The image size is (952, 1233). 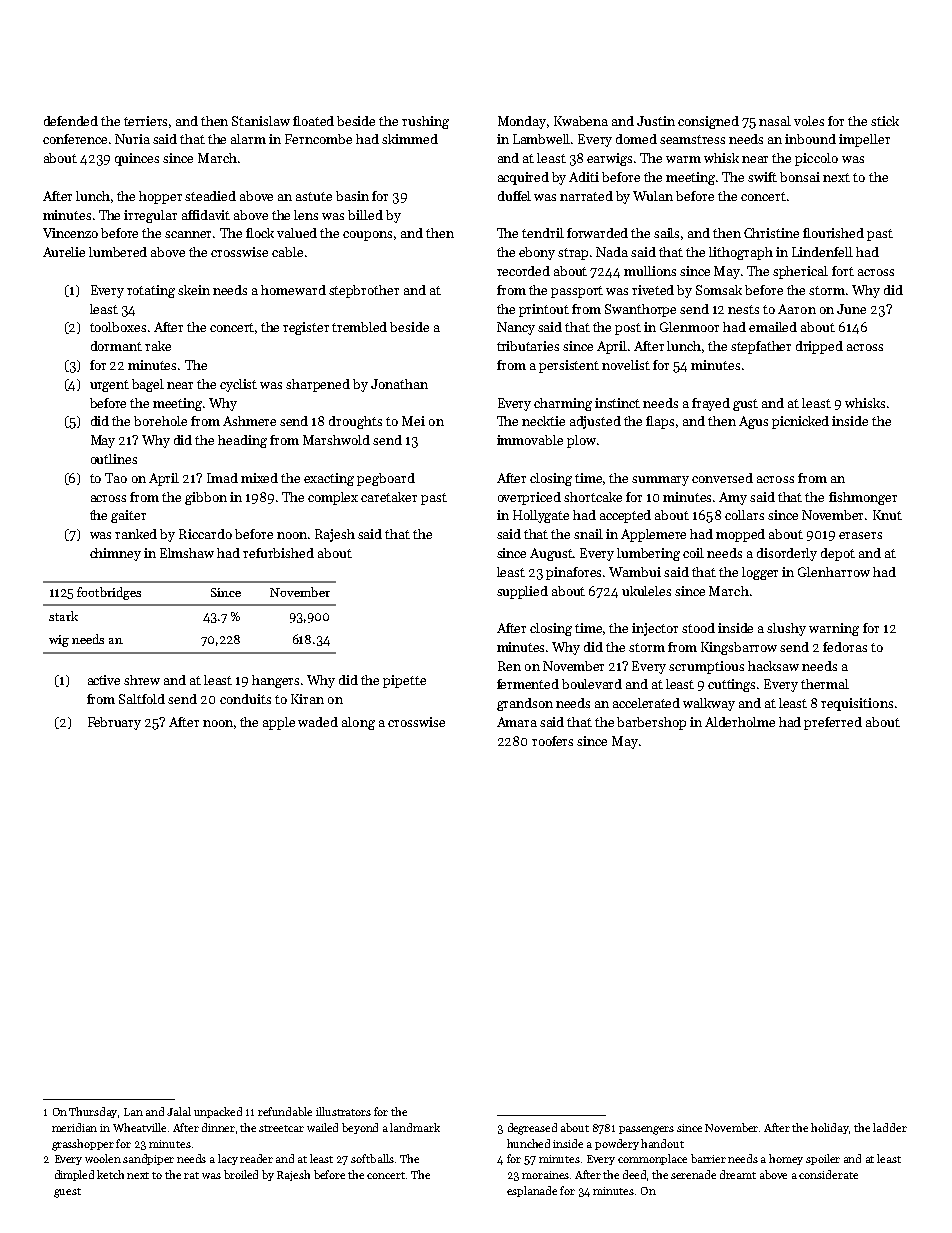 What do you see at coordinates (532, 1129) in the page?
I see `degreased` at bounding box center [532, 1129].
